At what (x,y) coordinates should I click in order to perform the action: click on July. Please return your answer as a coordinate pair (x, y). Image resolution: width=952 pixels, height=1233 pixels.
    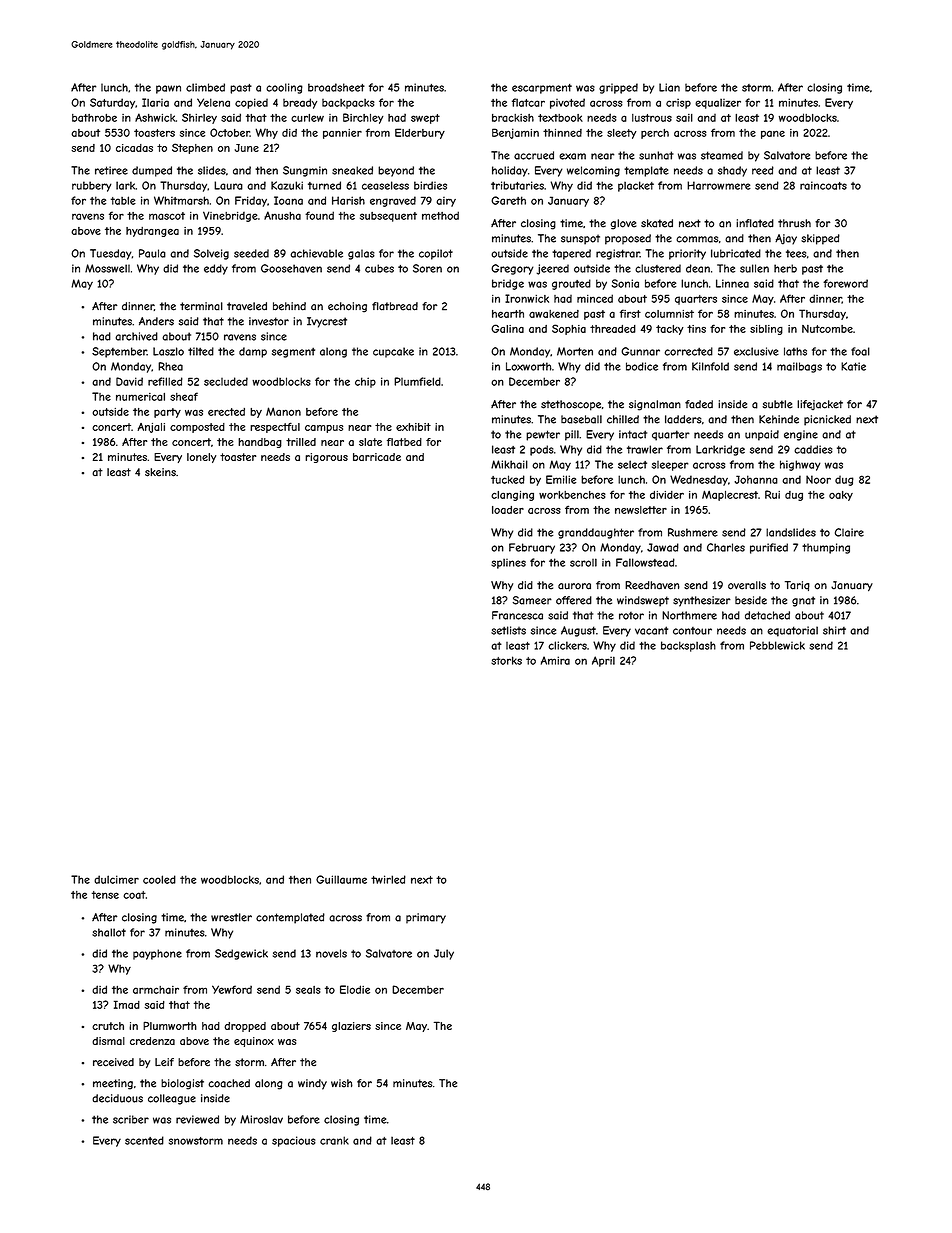
    Looking at the image, I should click on (444, 954).
